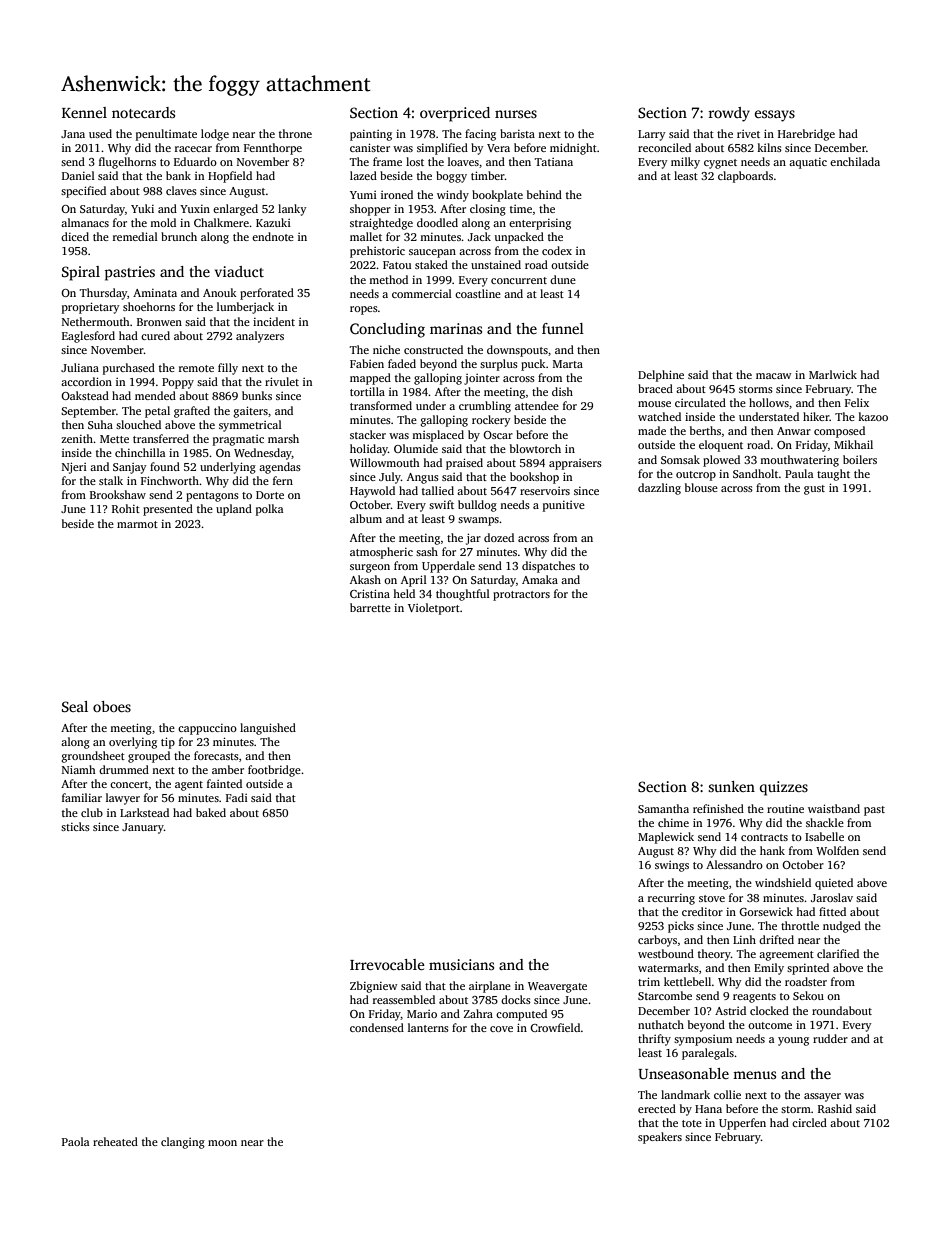 Image resolution: width=952 pixels, height=1233 pixels. I want to click on tote, so click(692, 1123).
